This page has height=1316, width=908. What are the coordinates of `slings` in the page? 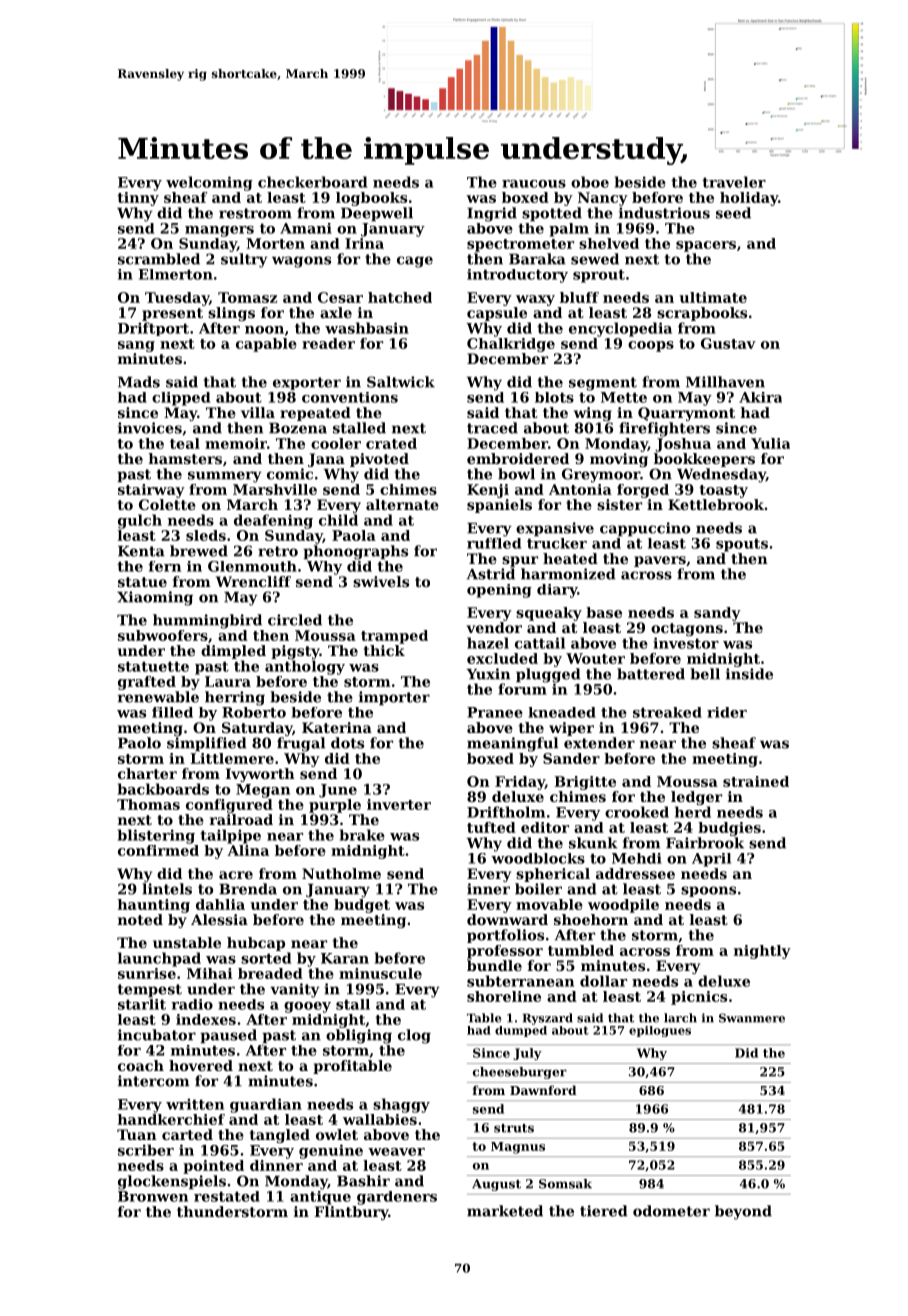 It's located at (231, 314).
